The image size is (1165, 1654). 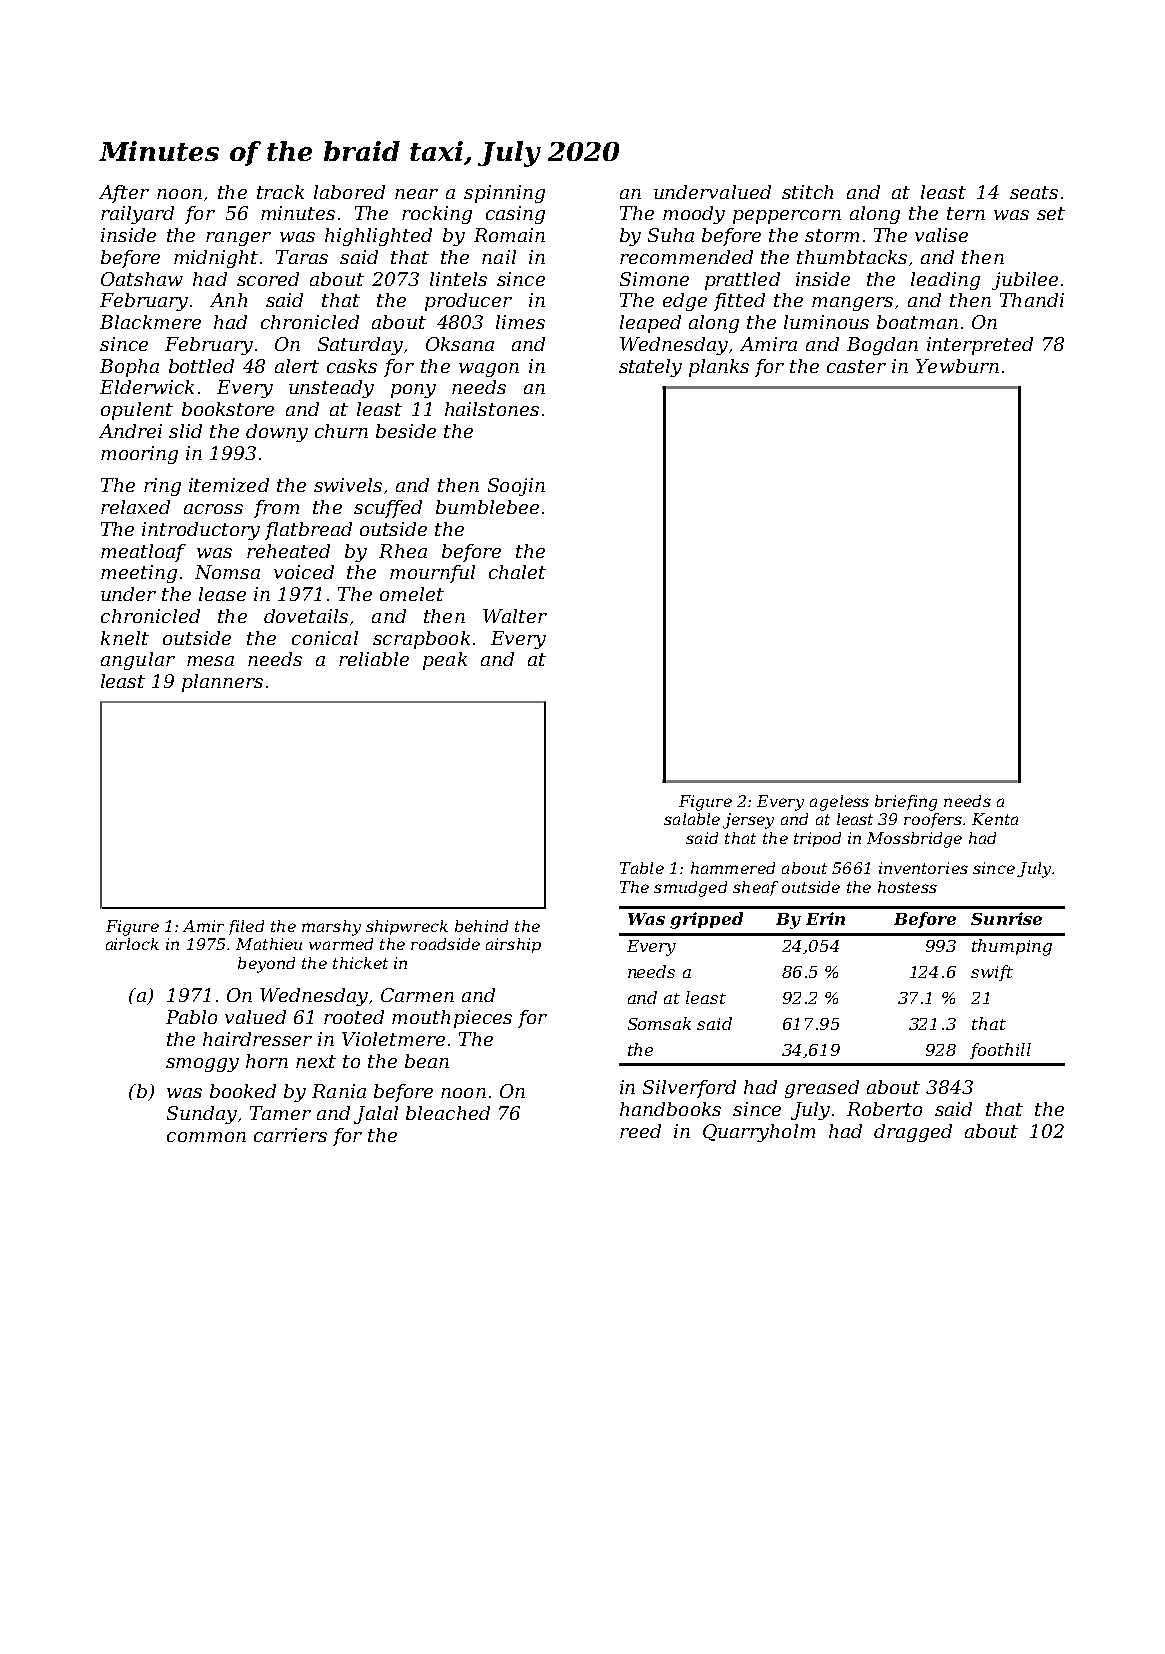 I want to click on near, so click(x=416, y=194).
